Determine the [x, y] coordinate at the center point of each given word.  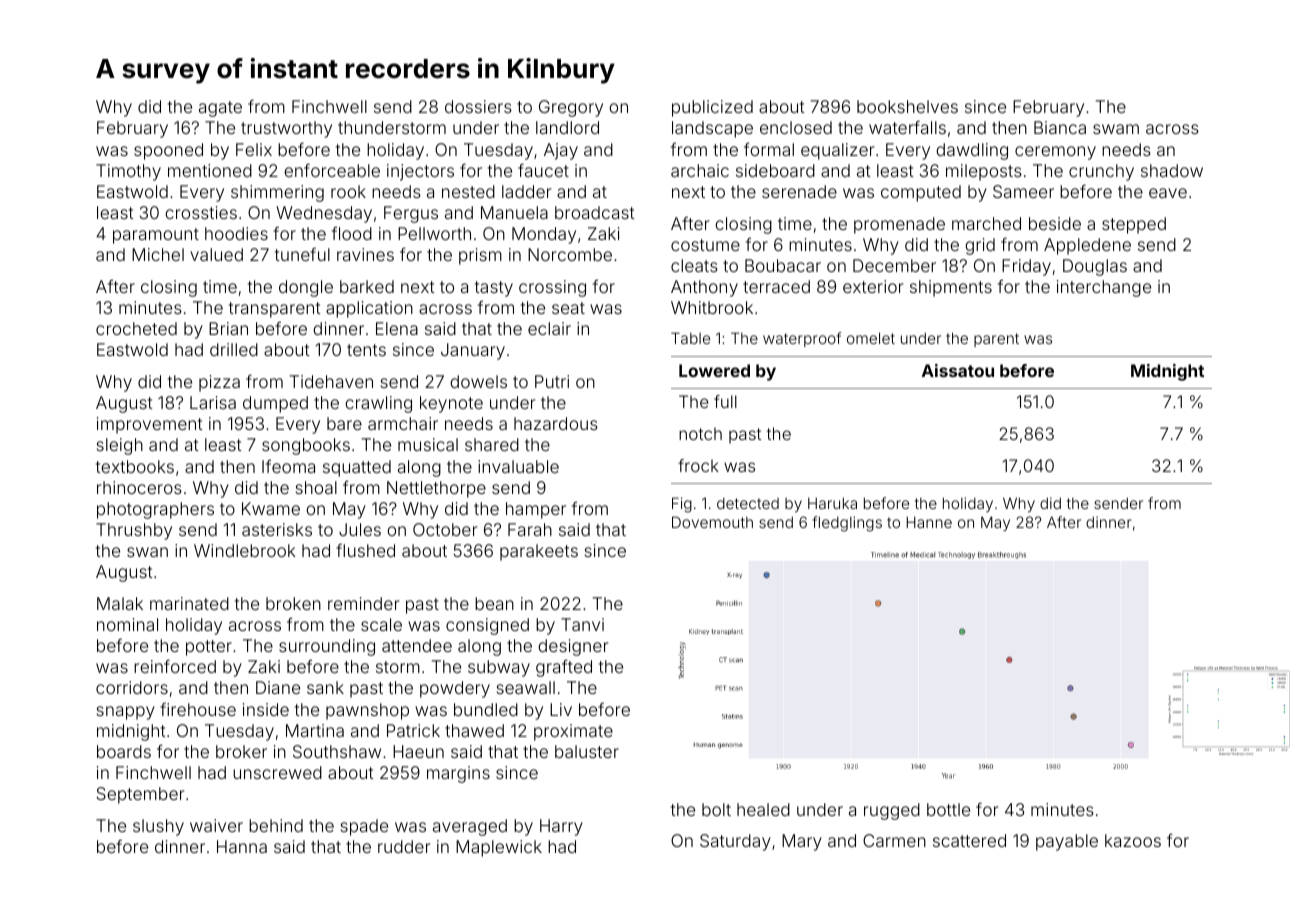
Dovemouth [712, 522]
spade [364, 827]
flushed [365, 550]
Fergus [411, 214]
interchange [1104, 288]
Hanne [929, 522]
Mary [802, 842]
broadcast [595, 212]
